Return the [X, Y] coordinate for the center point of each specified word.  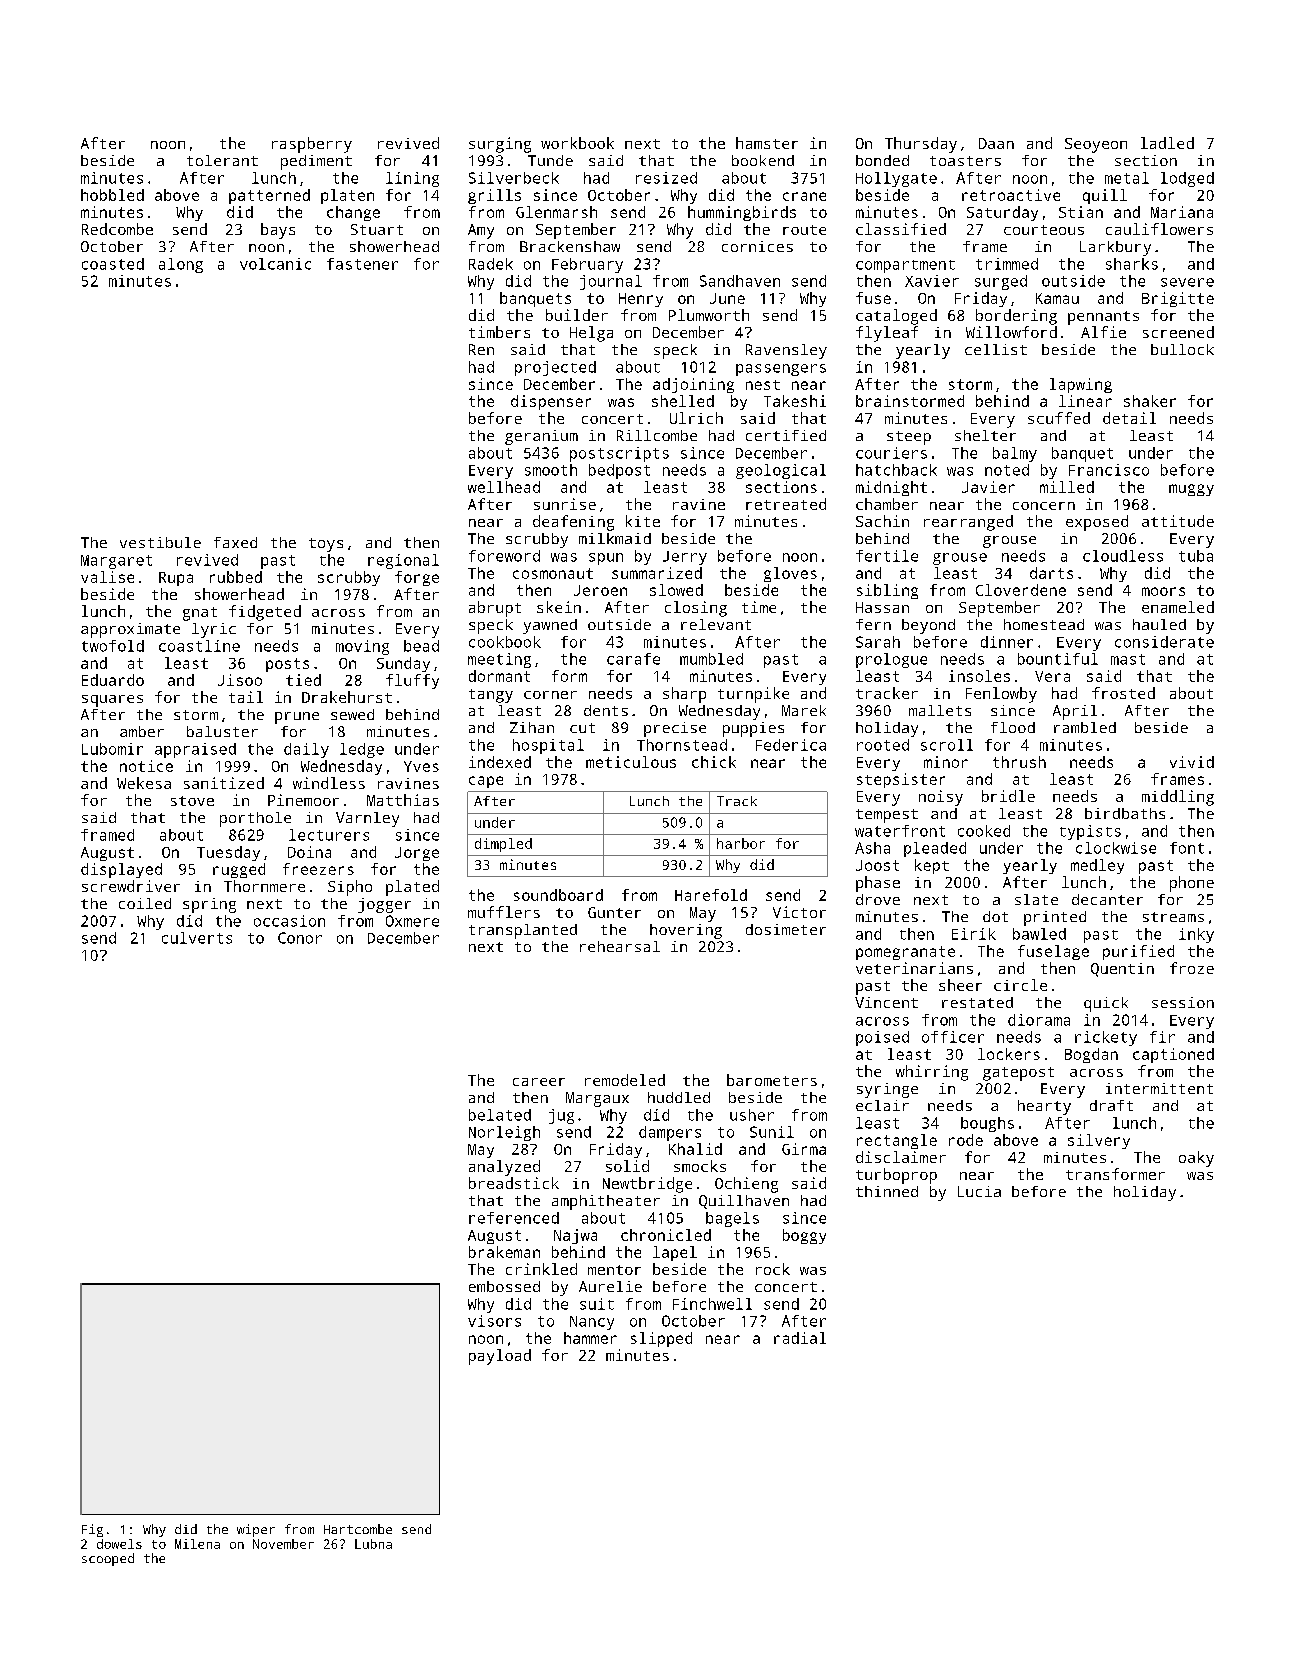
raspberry [312, 145]
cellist [996, 349]
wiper [256, 1530]
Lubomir [112, 749]
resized [666, 178]
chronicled [666, 1235]
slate [1036, 899]
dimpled [503, 845]
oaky [1196, 1159]
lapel [675, 1253]
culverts [197, 938]
